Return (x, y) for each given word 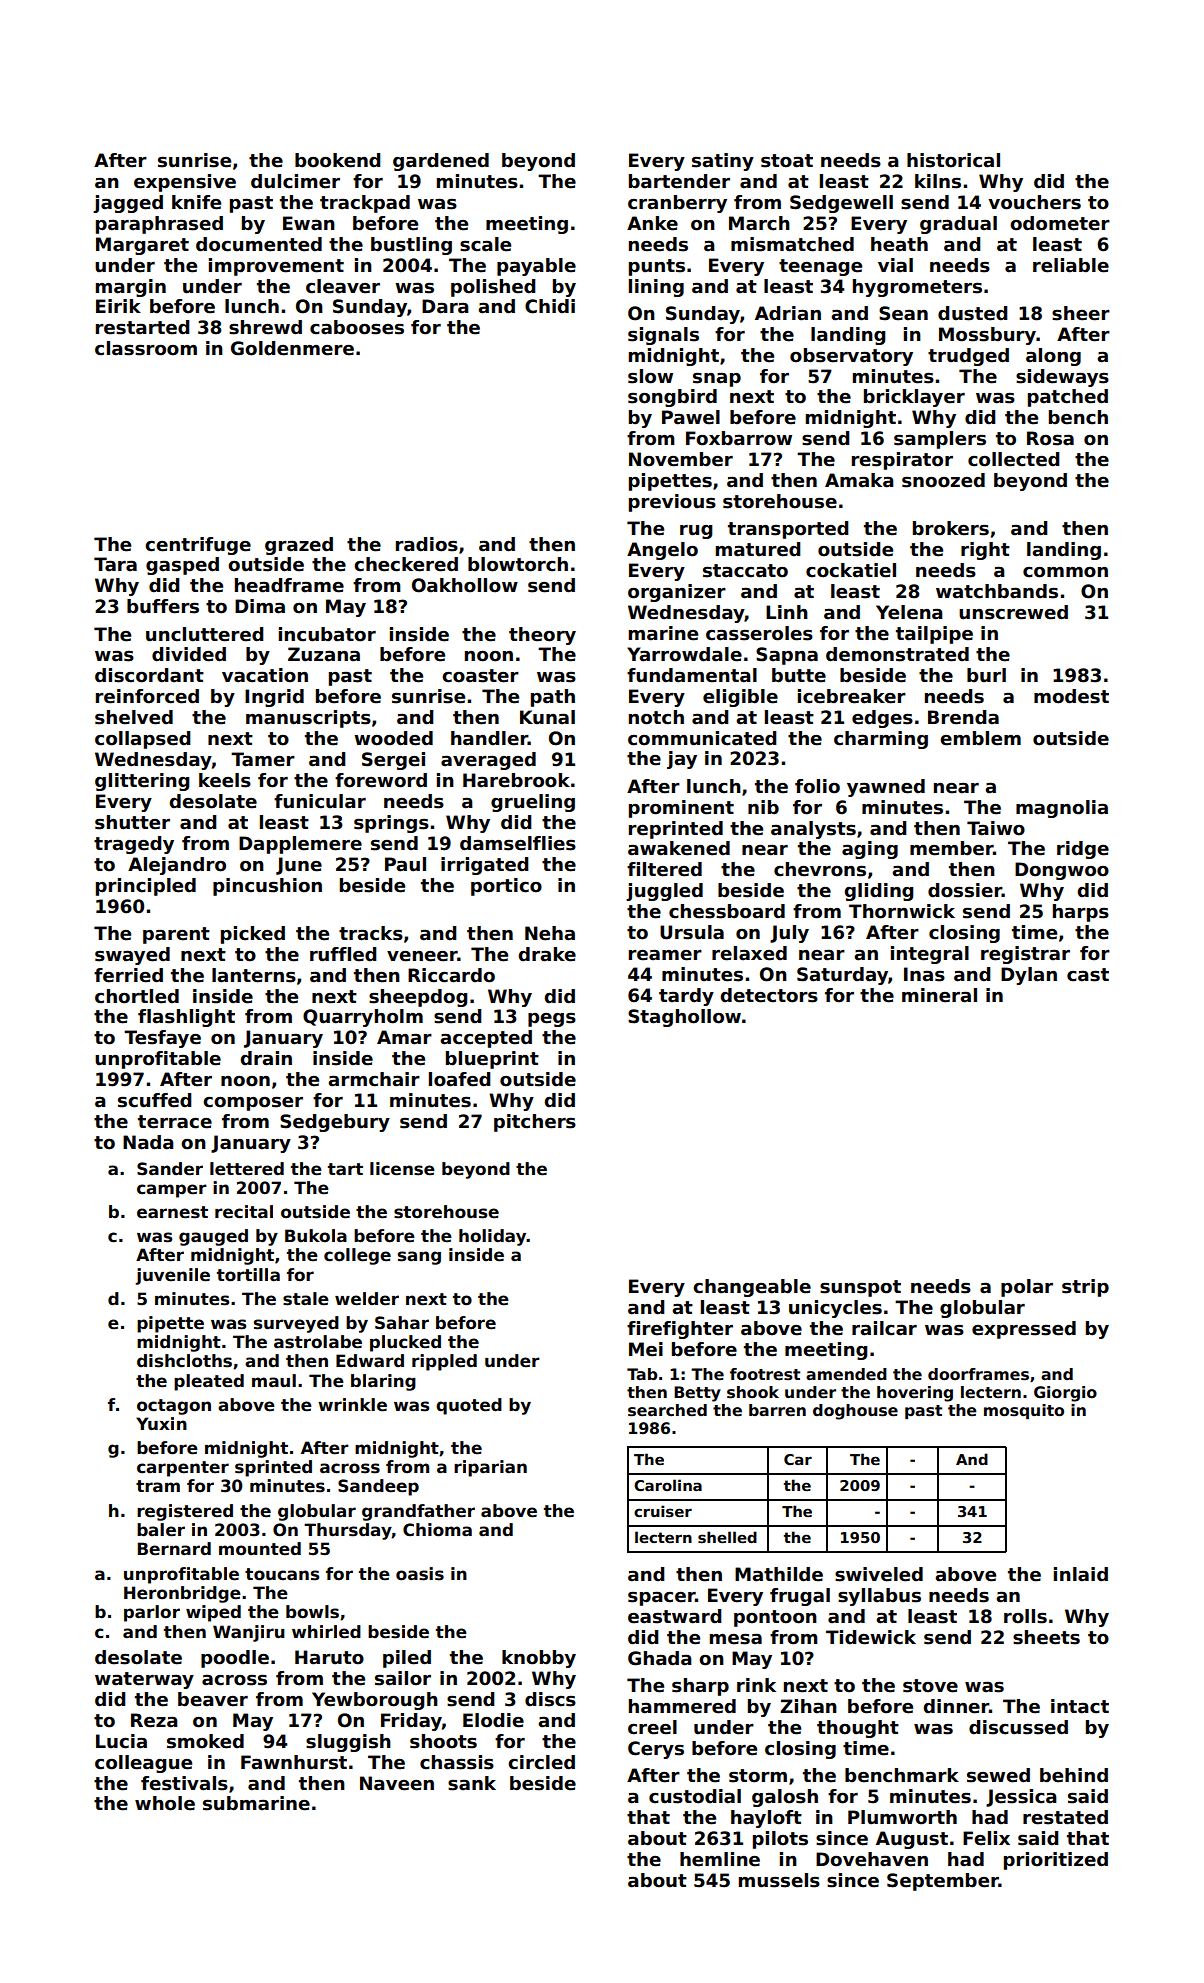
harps (1081, 913)
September (943, 1882)
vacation (265, 675)
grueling (533, 803)
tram (158, 1486)
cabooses (357, 327)
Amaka (859, 480)
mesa (736, 1639)
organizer (677, 593)
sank (472, 1783)
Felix (986, 1838)
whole (165, 1803)
